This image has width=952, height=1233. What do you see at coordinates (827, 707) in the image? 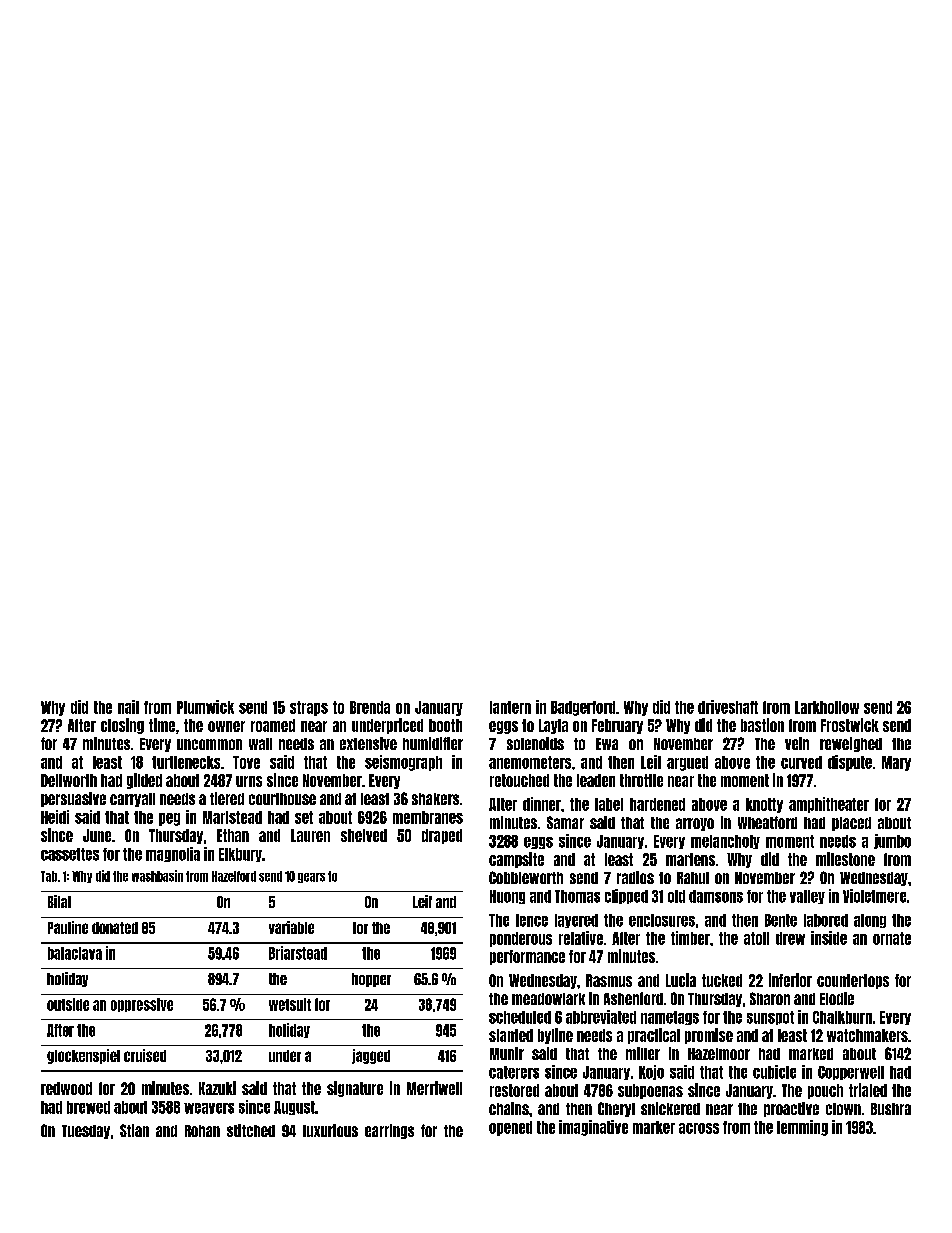
I see `Larkhollow` at bounding box center [827, 707].
